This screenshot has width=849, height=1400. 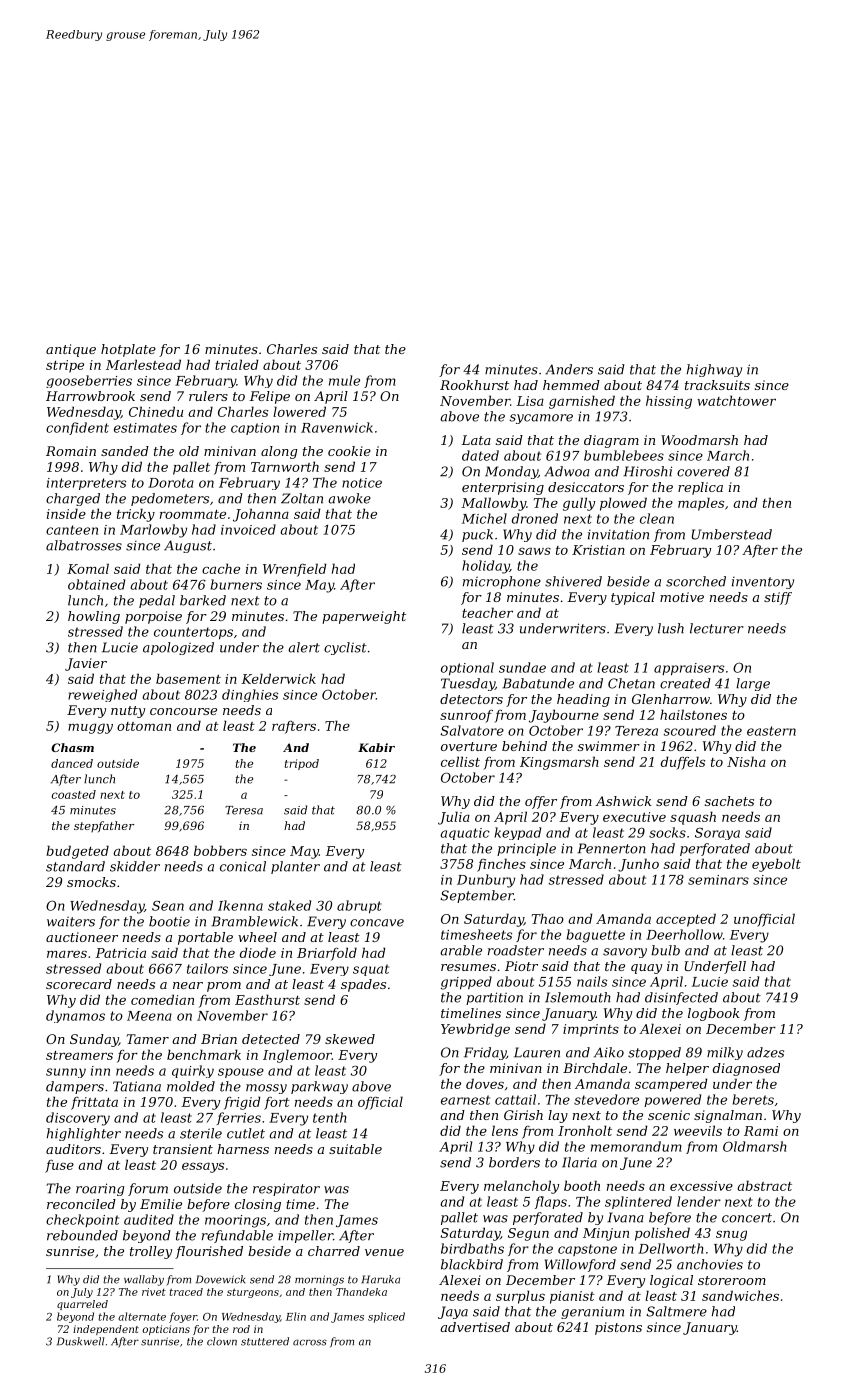 I want to click on sachets, so click(x=729, y=801).
